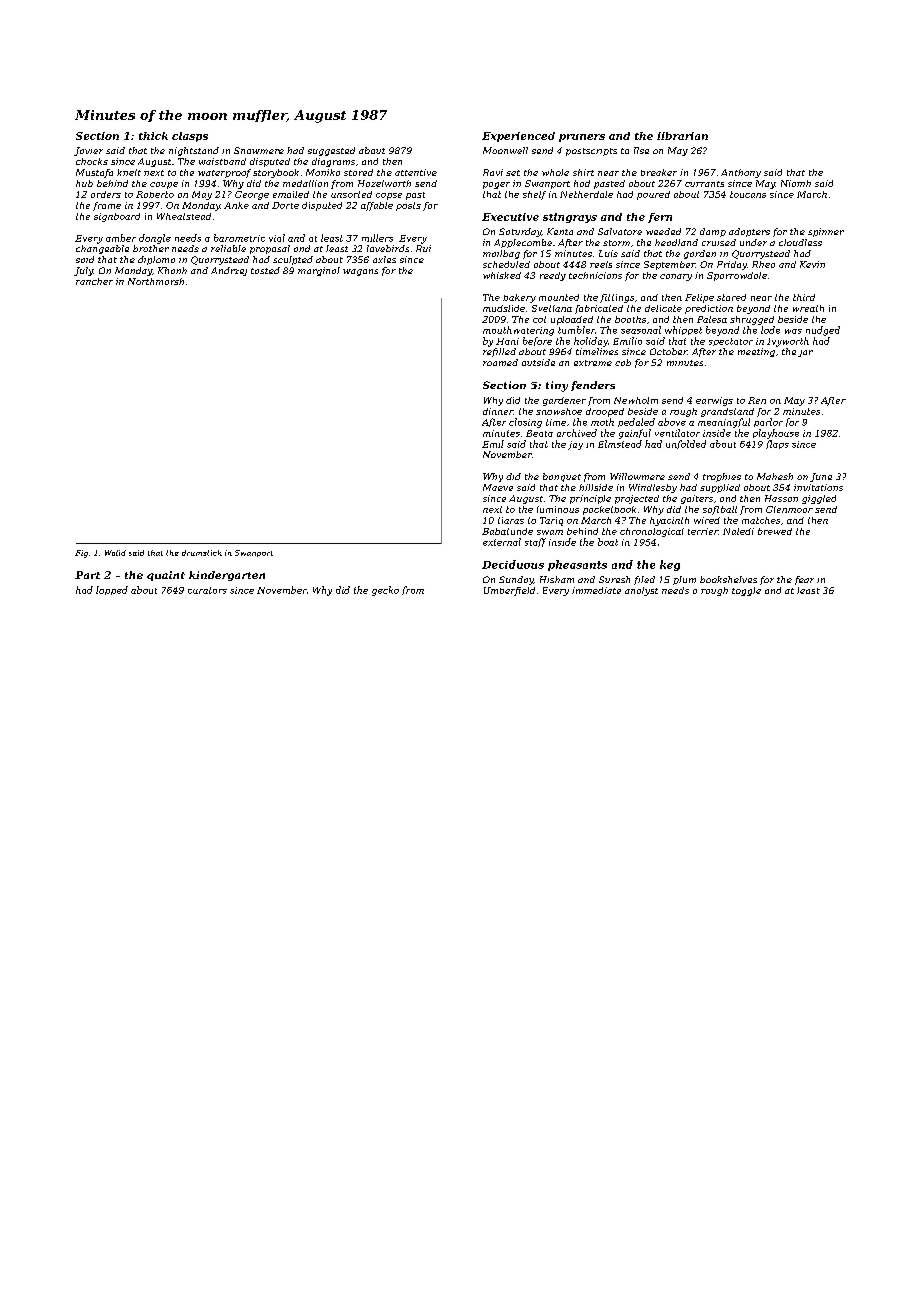 Image resolution: width=924 pixels, height=1308 pixels. I want to click on changeable, so click(102, 249).
